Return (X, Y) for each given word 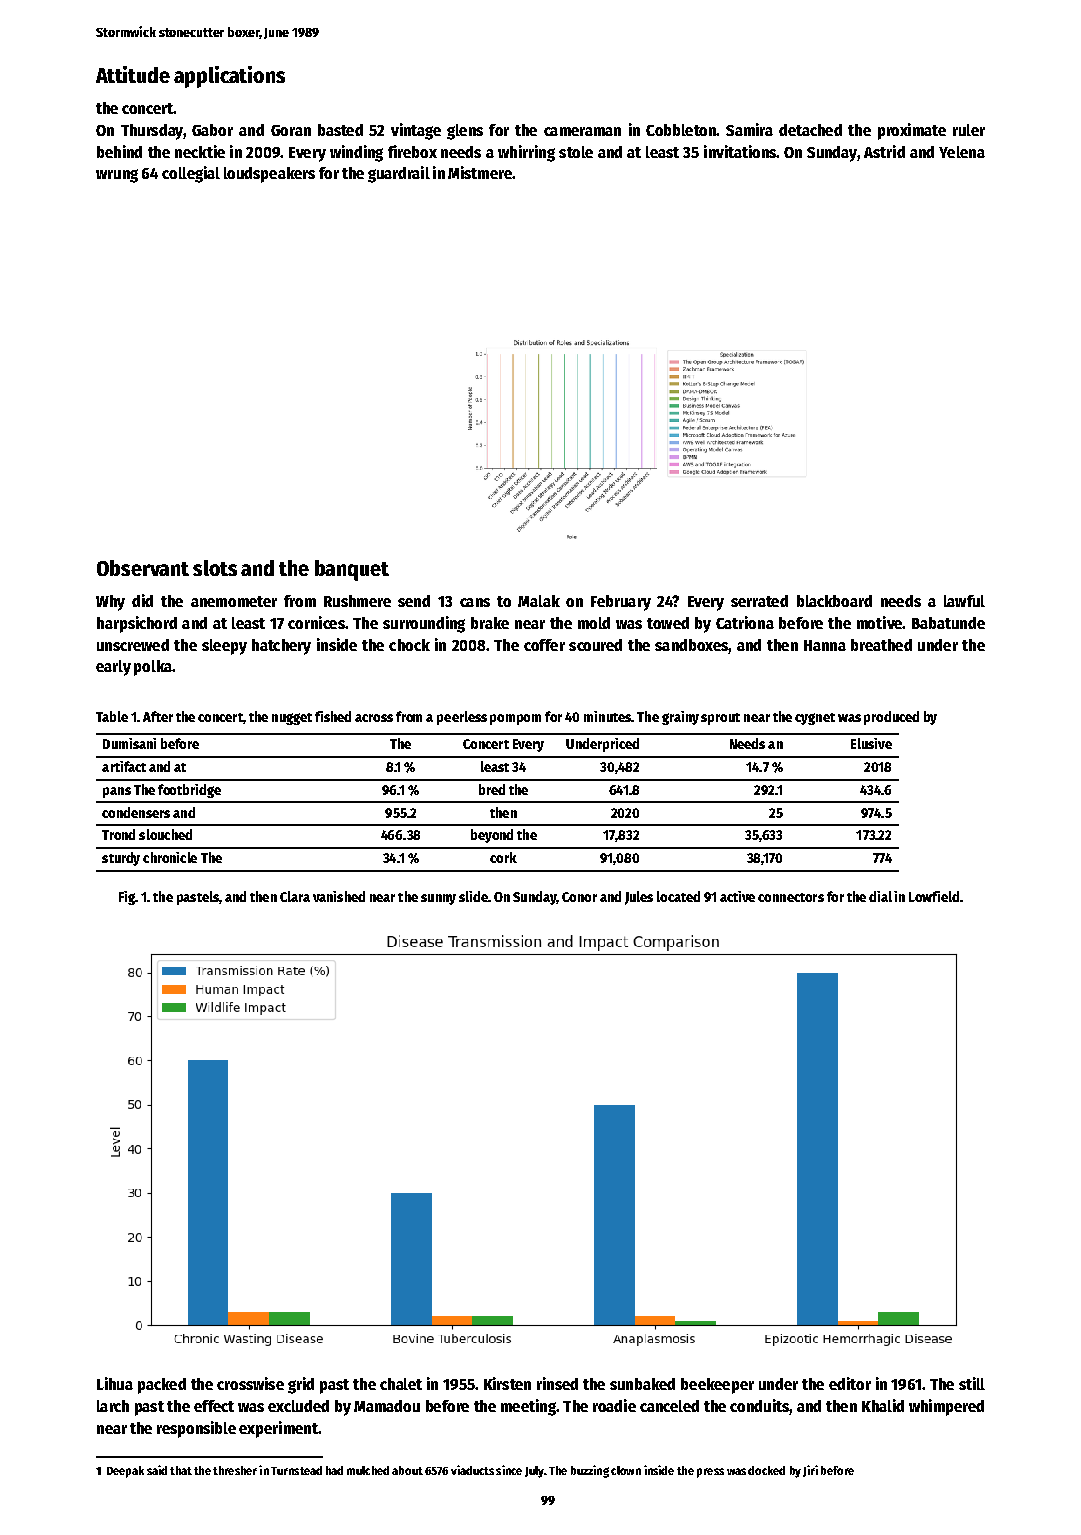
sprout (720, 719)
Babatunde (948, 623)
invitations (740, 151)
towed (668, 623)
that (181, 1470)
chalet (401, 1384)
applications (229, 77)
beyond (492, 836)
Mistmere (480, 172)
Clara (295, 896)
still (972, 1383)
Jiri (810, 1471)
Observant (143, 568)
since (509, 1470)
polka (153, 668)
